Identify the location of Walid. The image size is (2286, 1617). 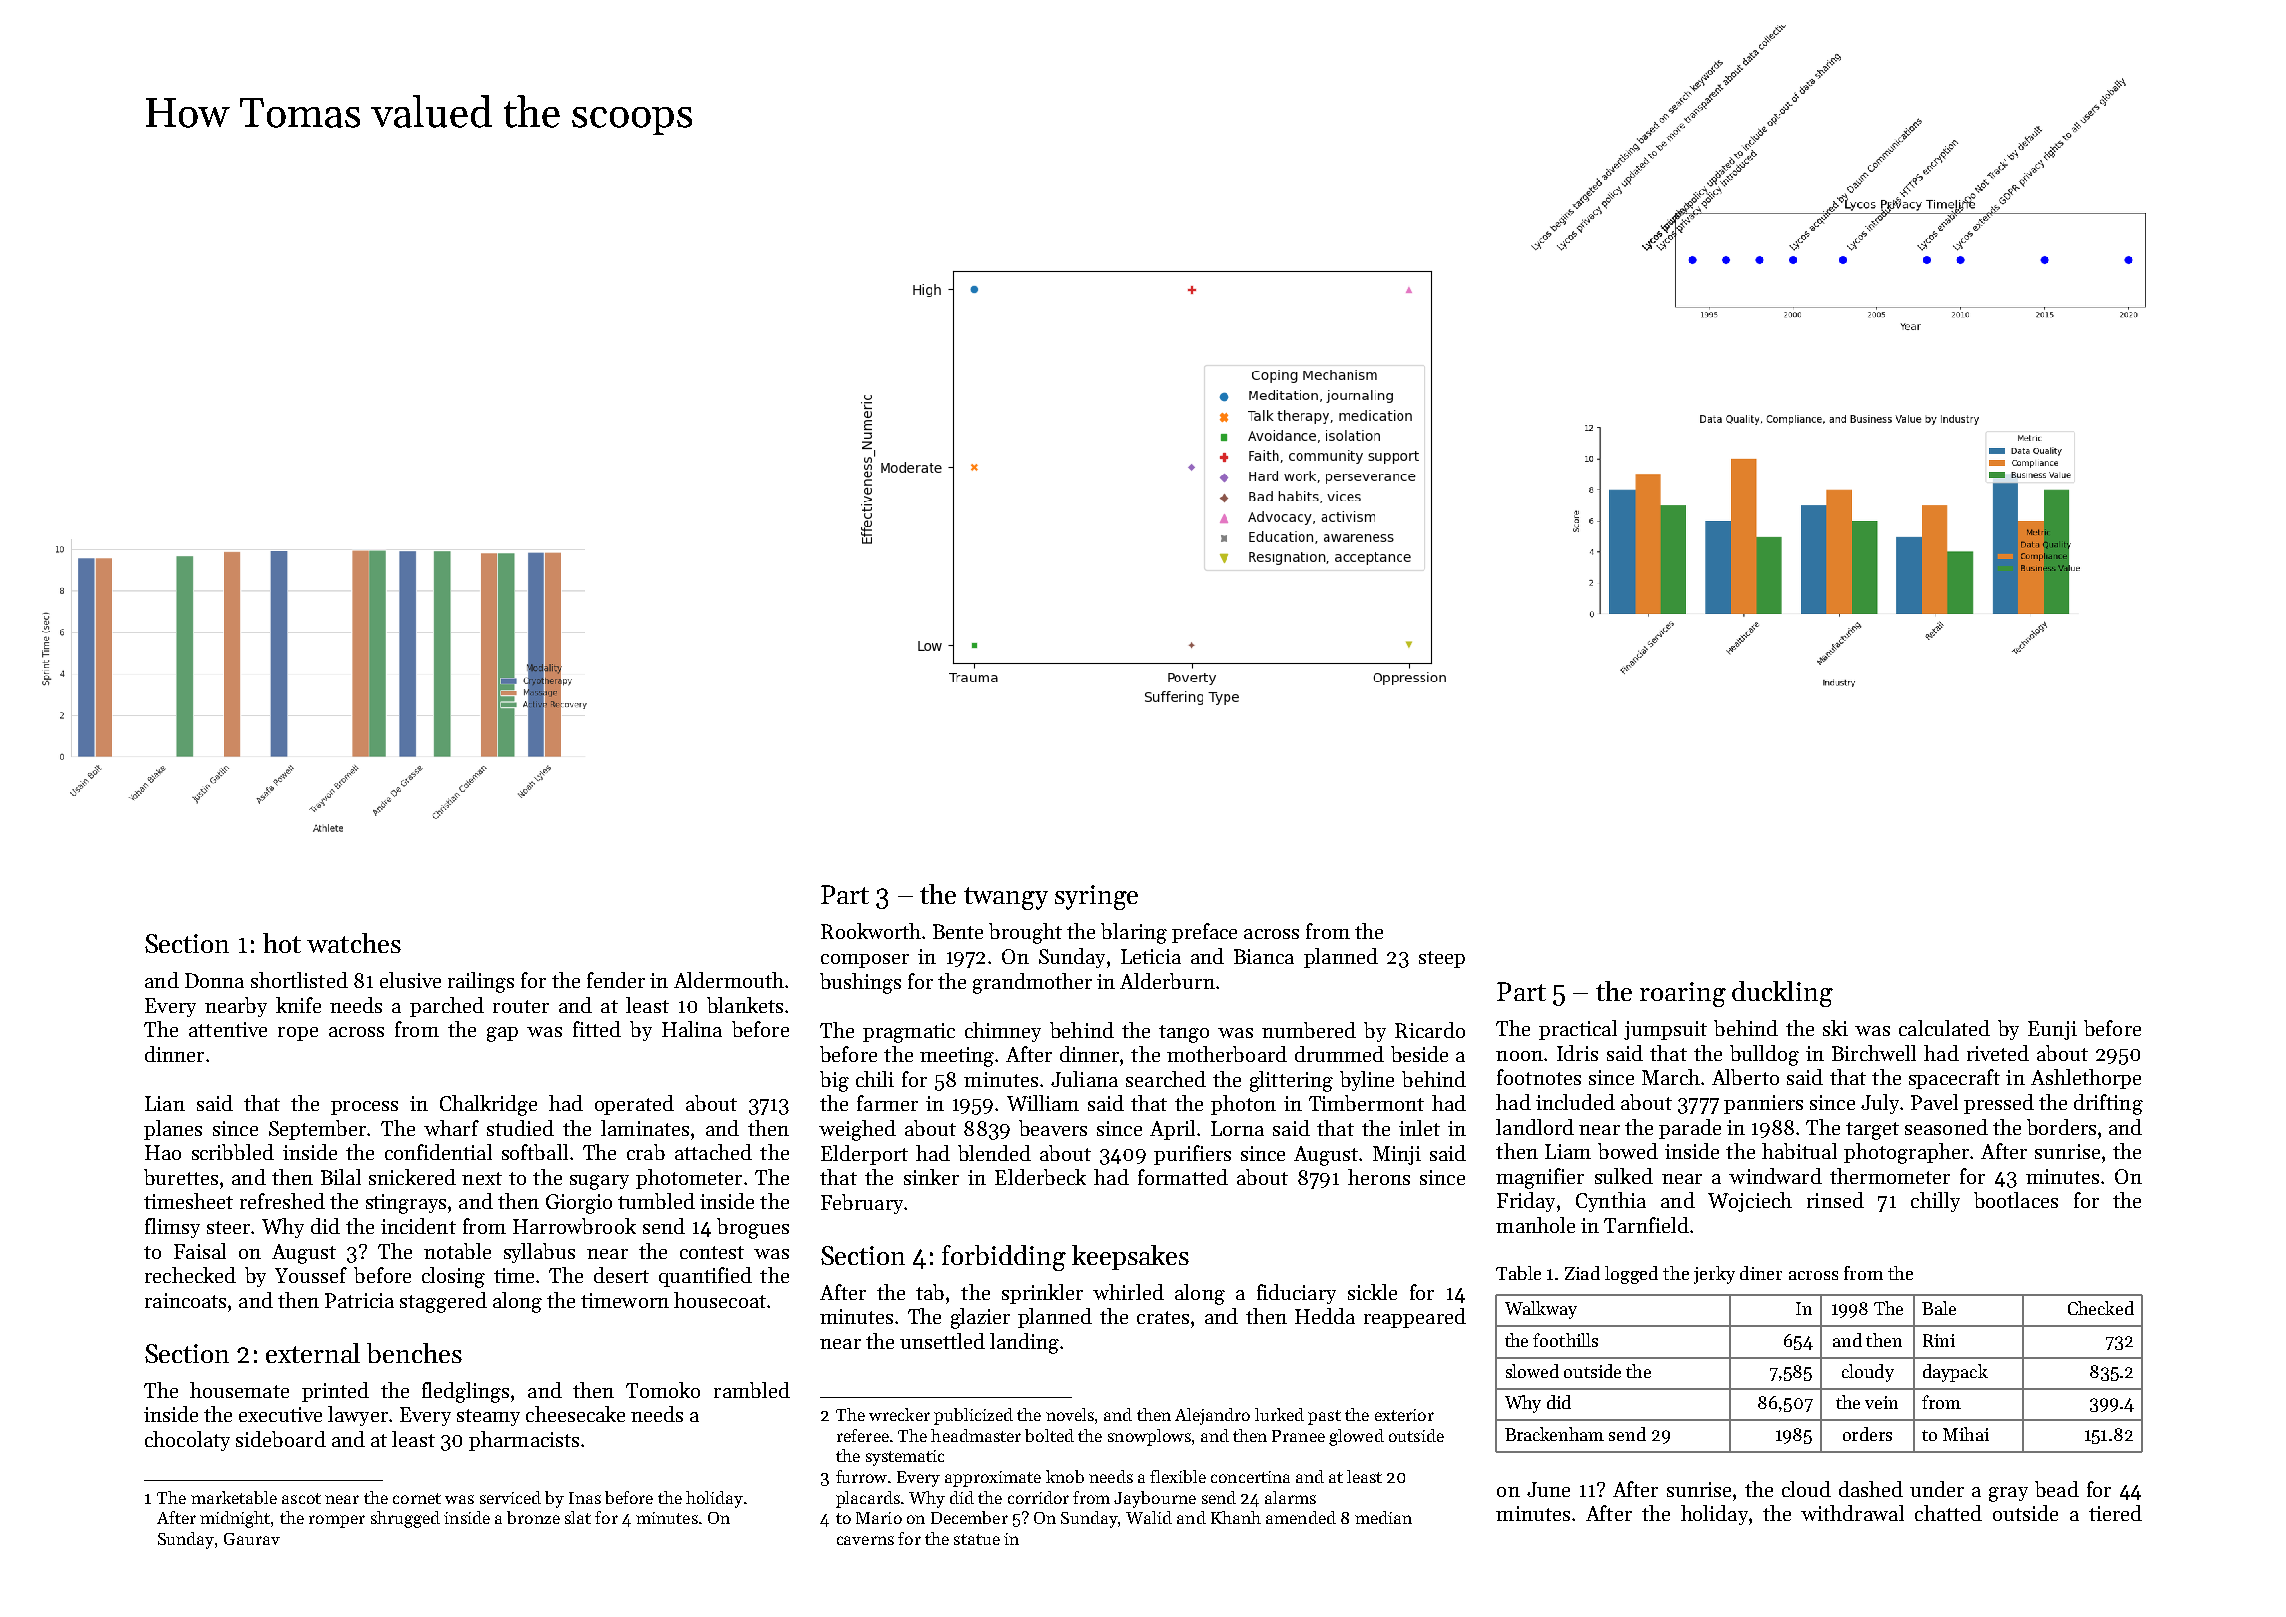
(1149, 1517).
